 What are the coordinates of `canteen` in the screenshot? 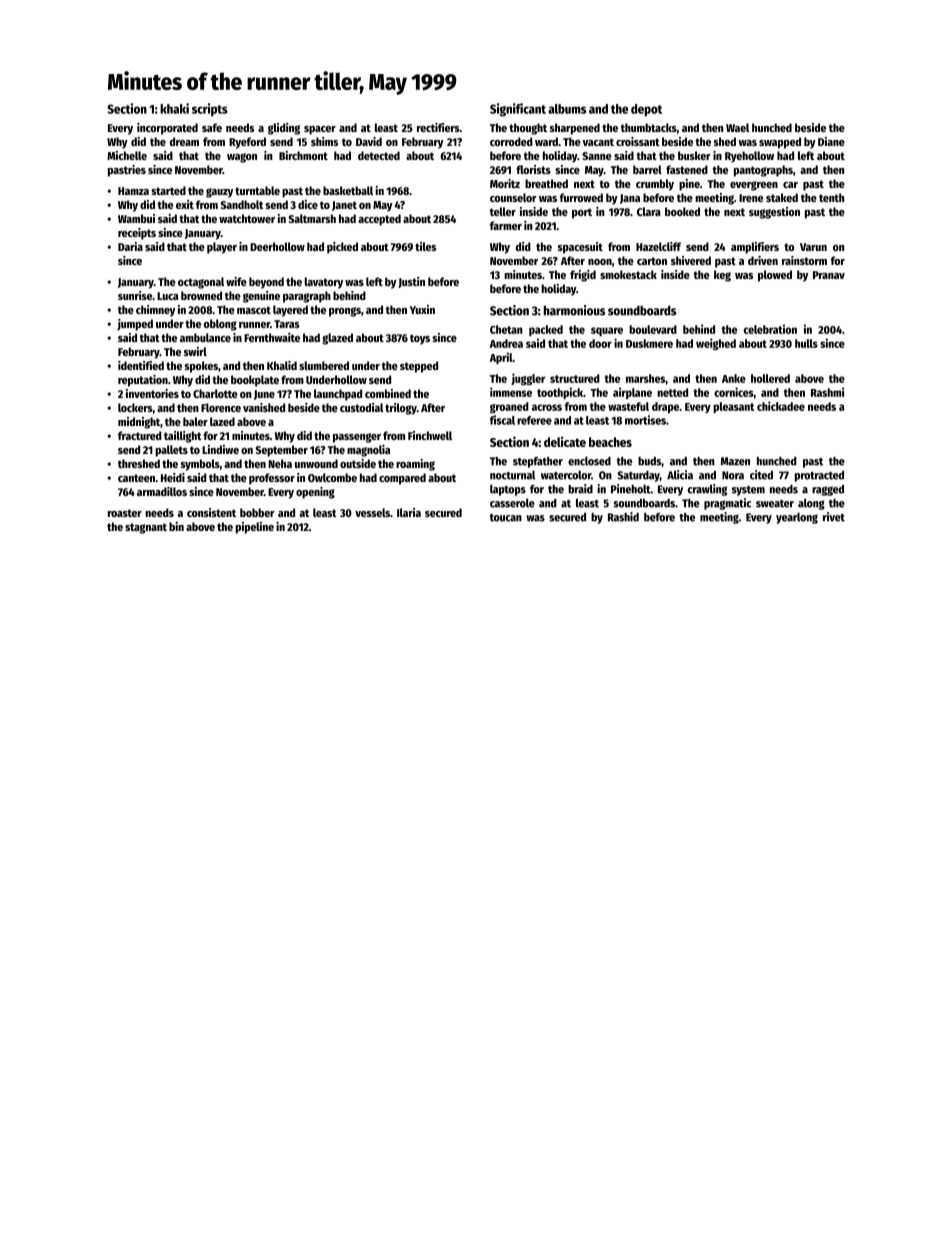 It's located at (136, 478).
